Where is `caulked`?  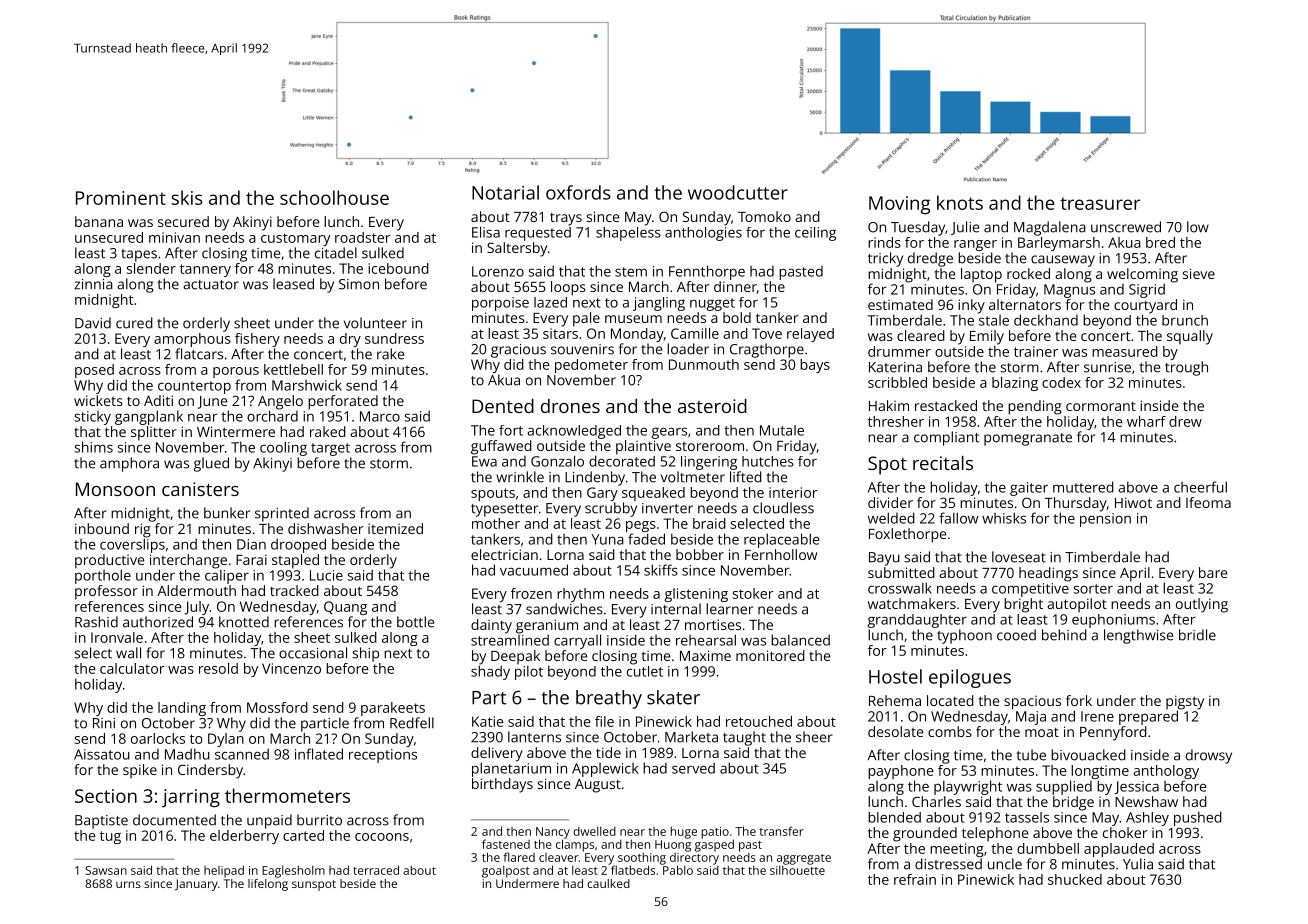 caulked is located at coordinates (608, 883).
